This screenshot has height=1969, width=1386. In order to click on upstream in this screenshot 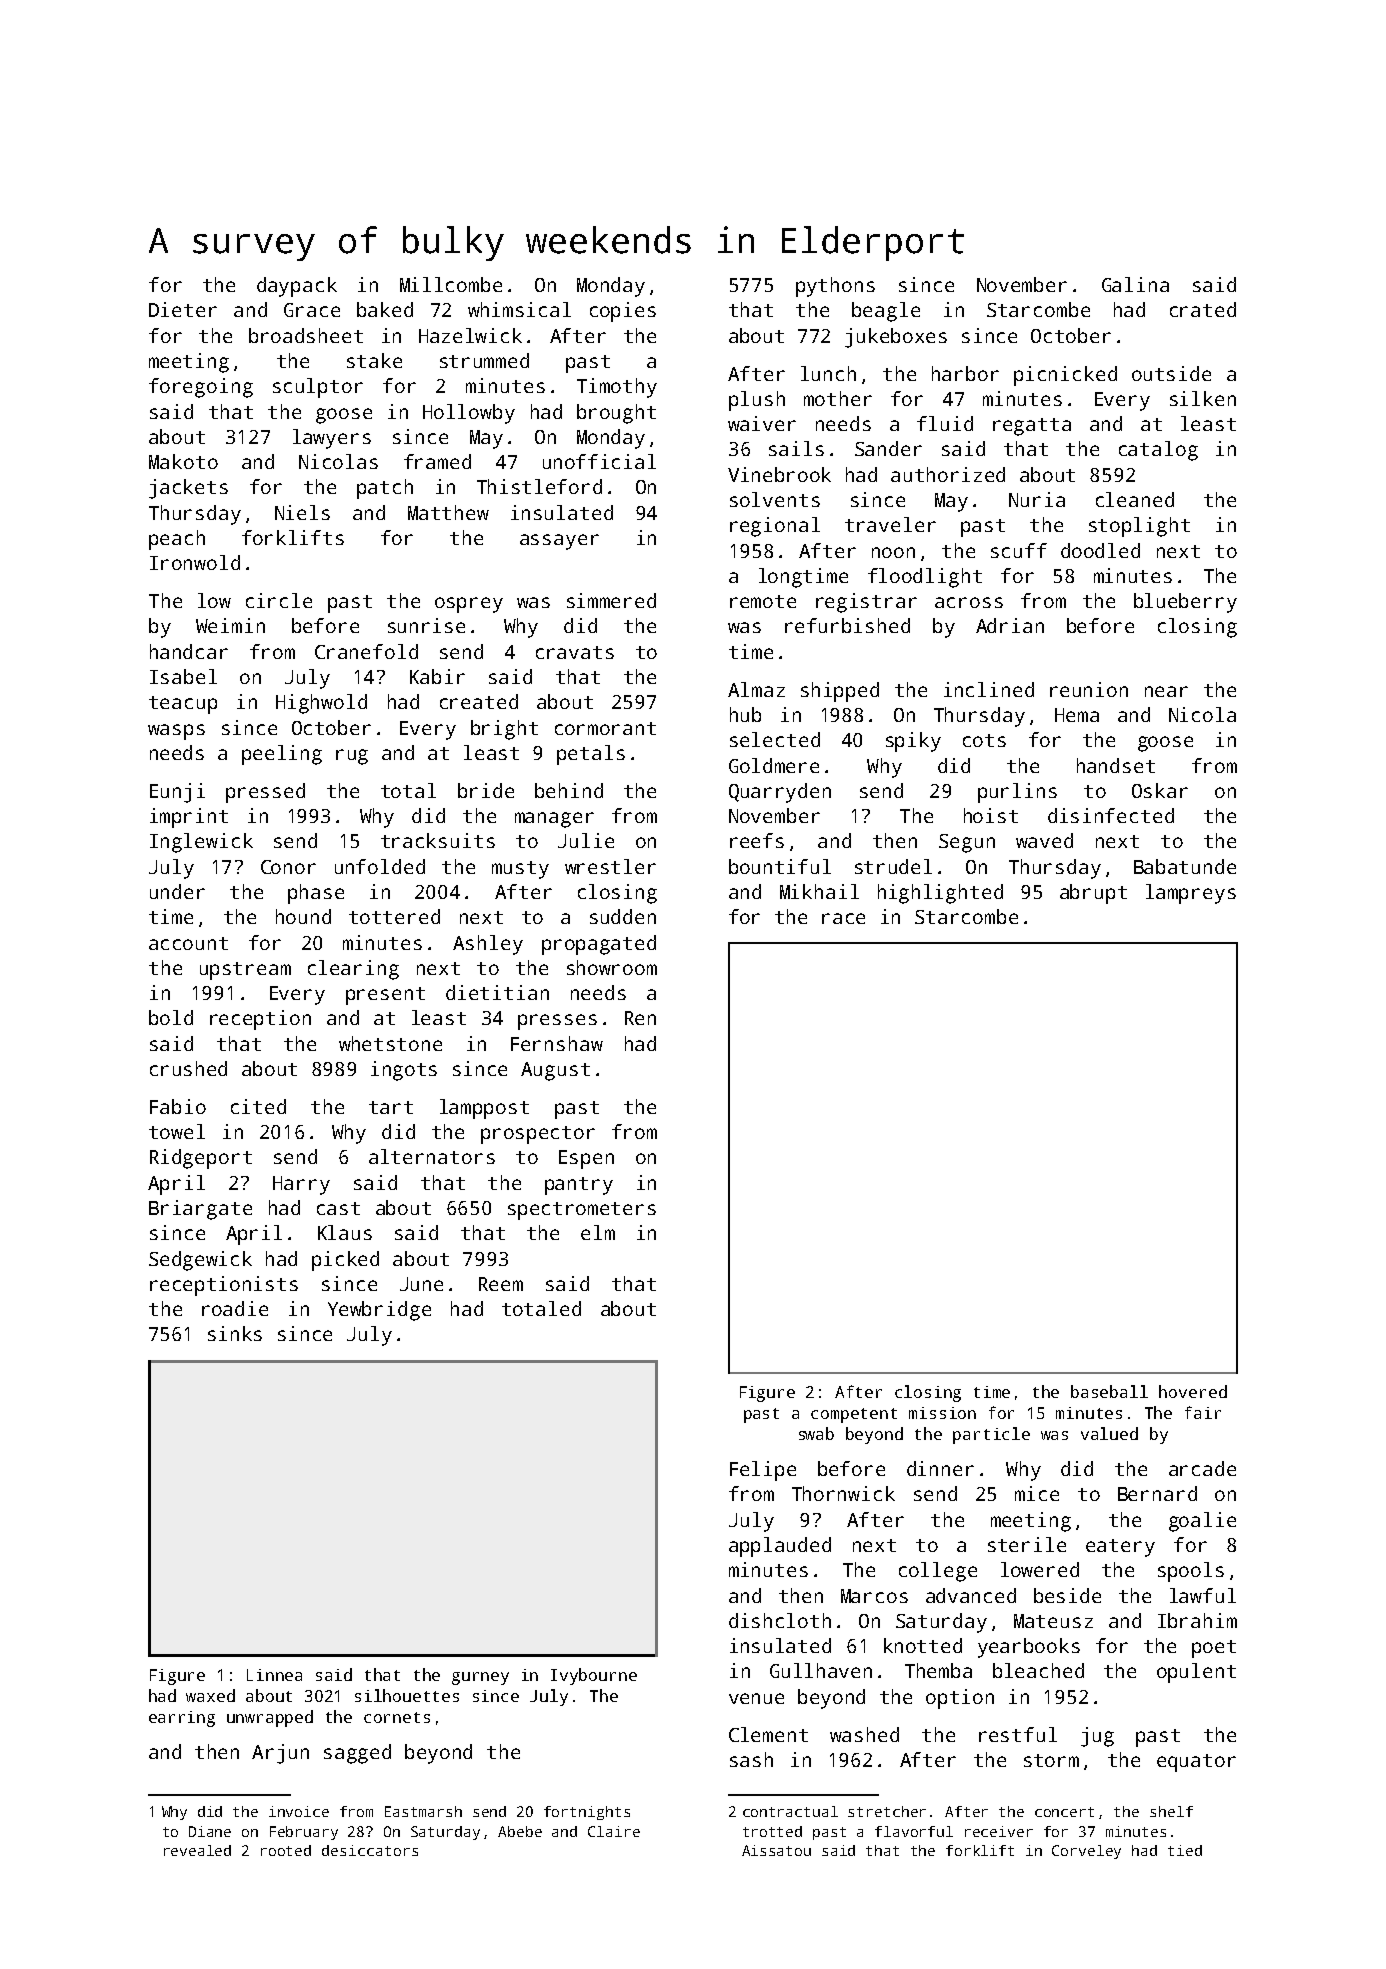, I will do `click(245, 971)`.
